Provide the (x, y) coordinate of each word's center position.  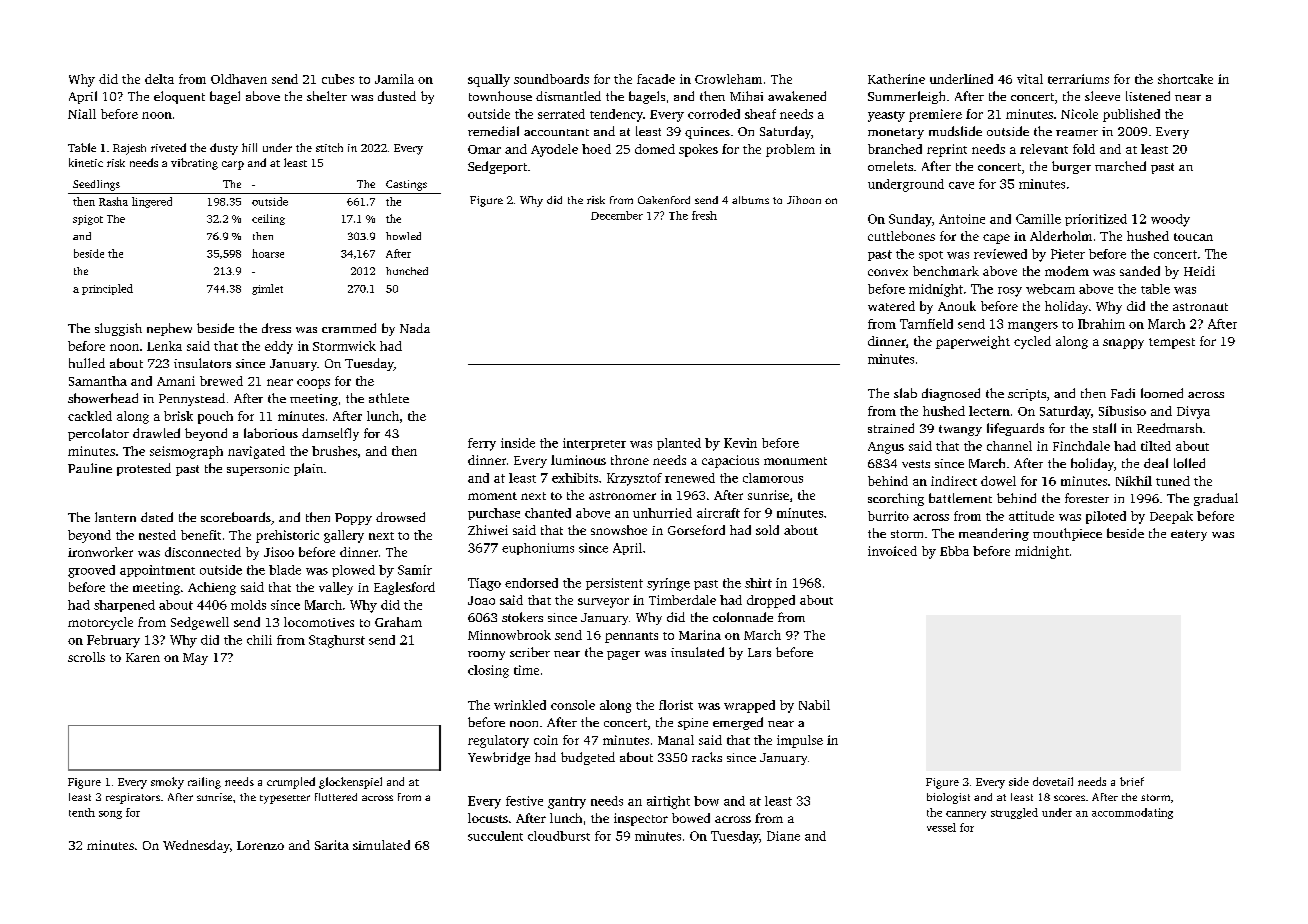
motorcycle (100, 623)
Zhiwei (488, 530)
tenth (82, 812)
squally (489, 80)
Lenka (164, 346)
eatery (1189, 535)
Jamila (394, 79)
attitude (1031, 516)
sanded (1140, 271)
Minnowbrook (509, 635)
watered (891, 306)
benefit (201, 535)
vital (1030, 79)
